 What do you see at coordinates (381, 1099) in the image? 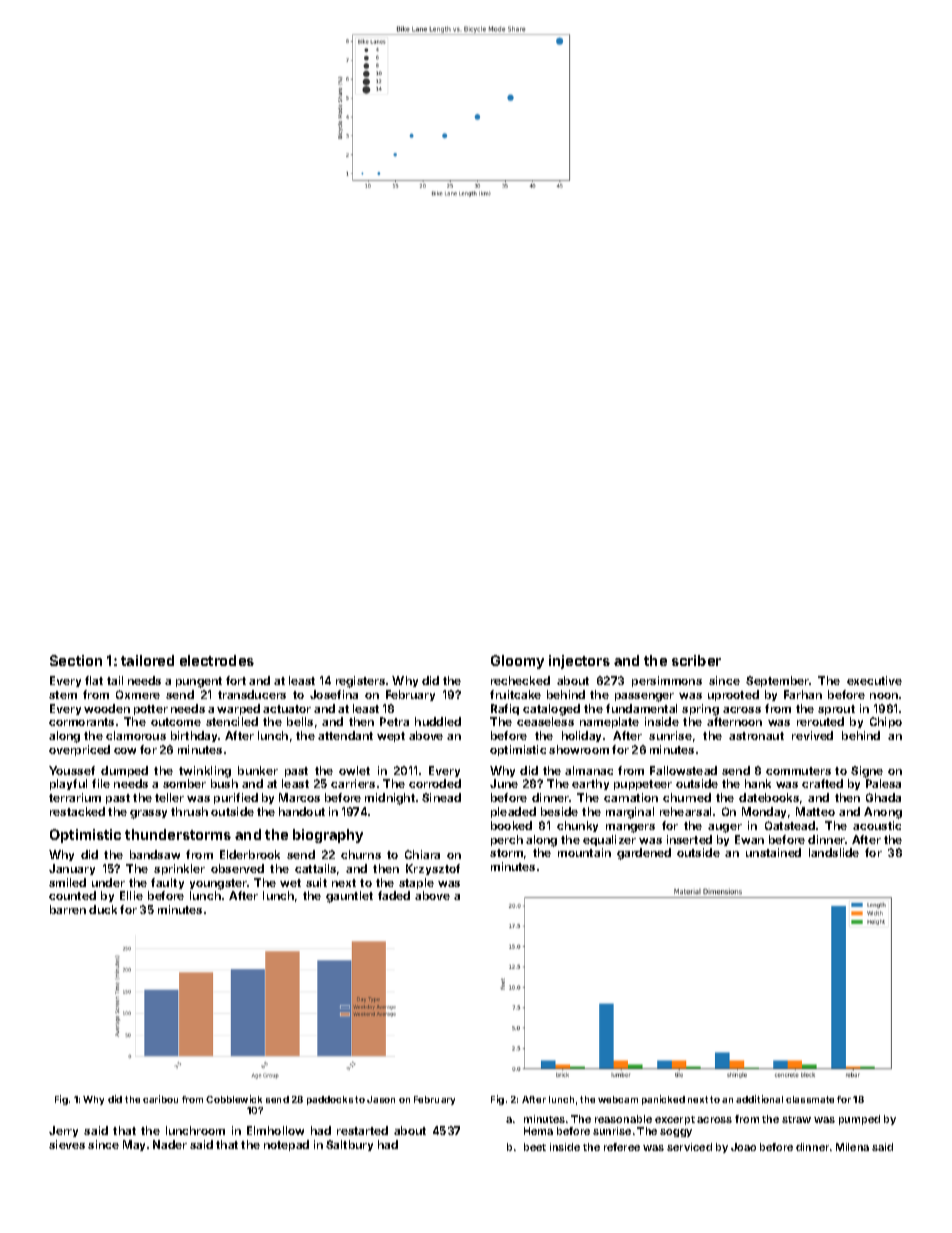
I see `Jason` at bounding box center [381, 1099].
